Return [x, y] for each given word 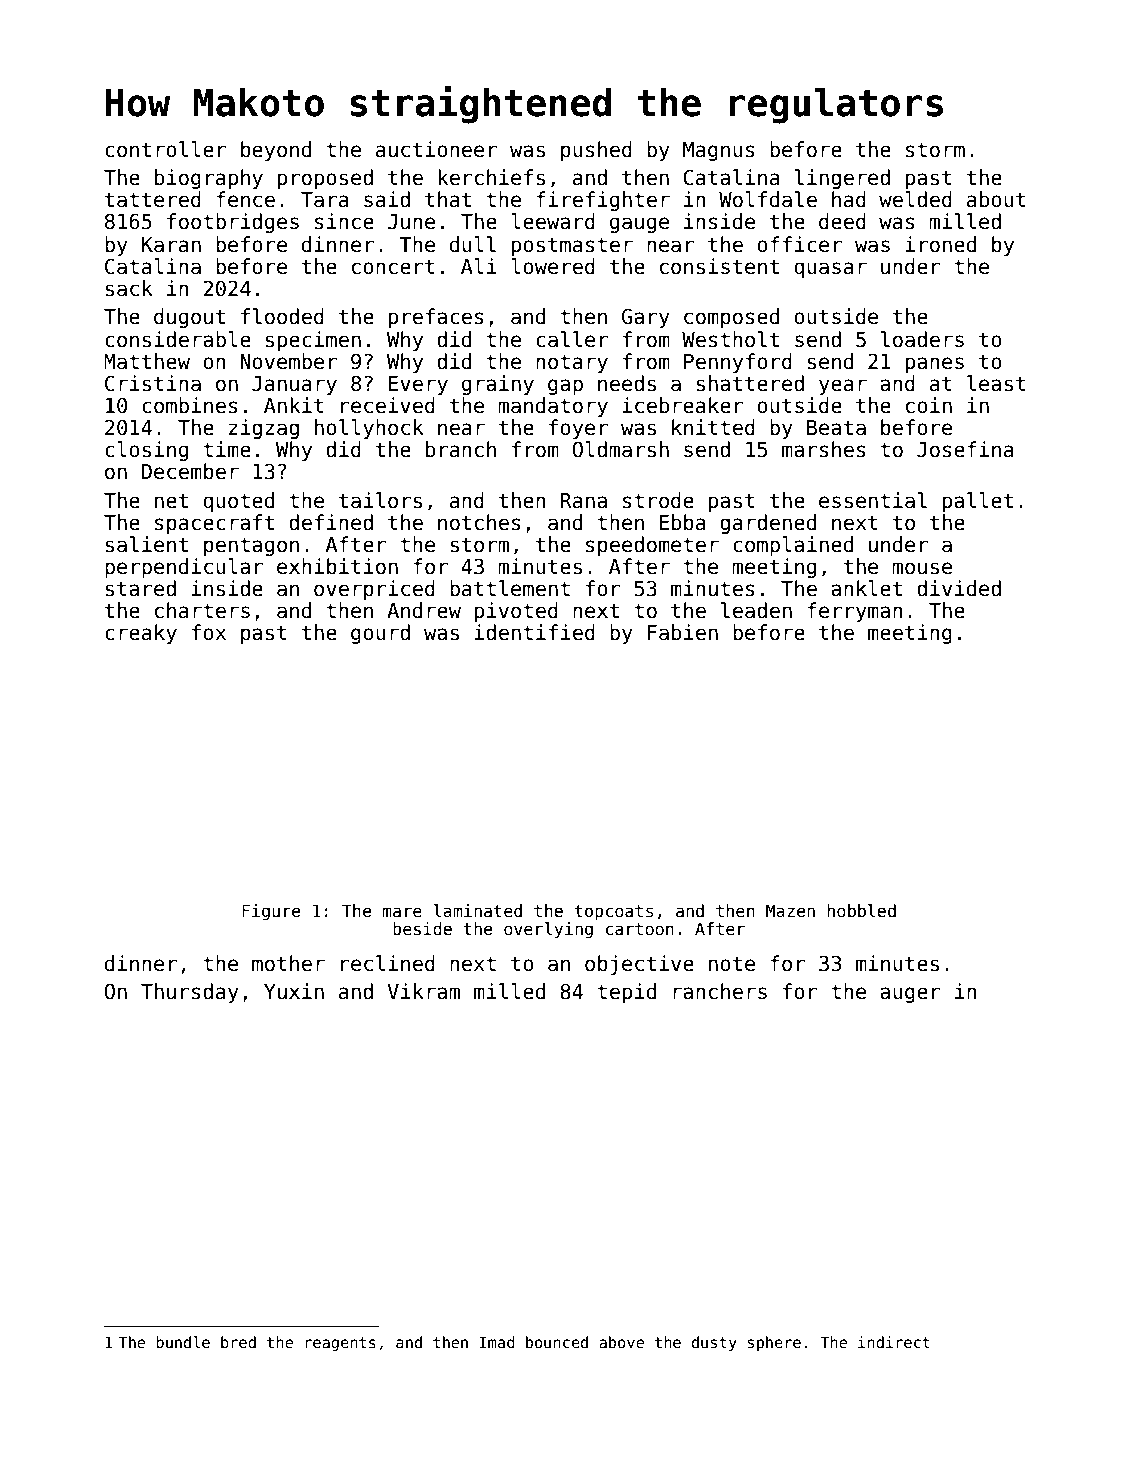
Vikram [423, 991]
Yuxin [294, 991]
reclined [388, 963]
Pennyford [738, 363]
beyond [276, 151]
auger [910, 995]
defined [331, 522]
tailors [380, 500]
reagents [340, 1344]
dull [473, 244]
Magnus [719, 151]
